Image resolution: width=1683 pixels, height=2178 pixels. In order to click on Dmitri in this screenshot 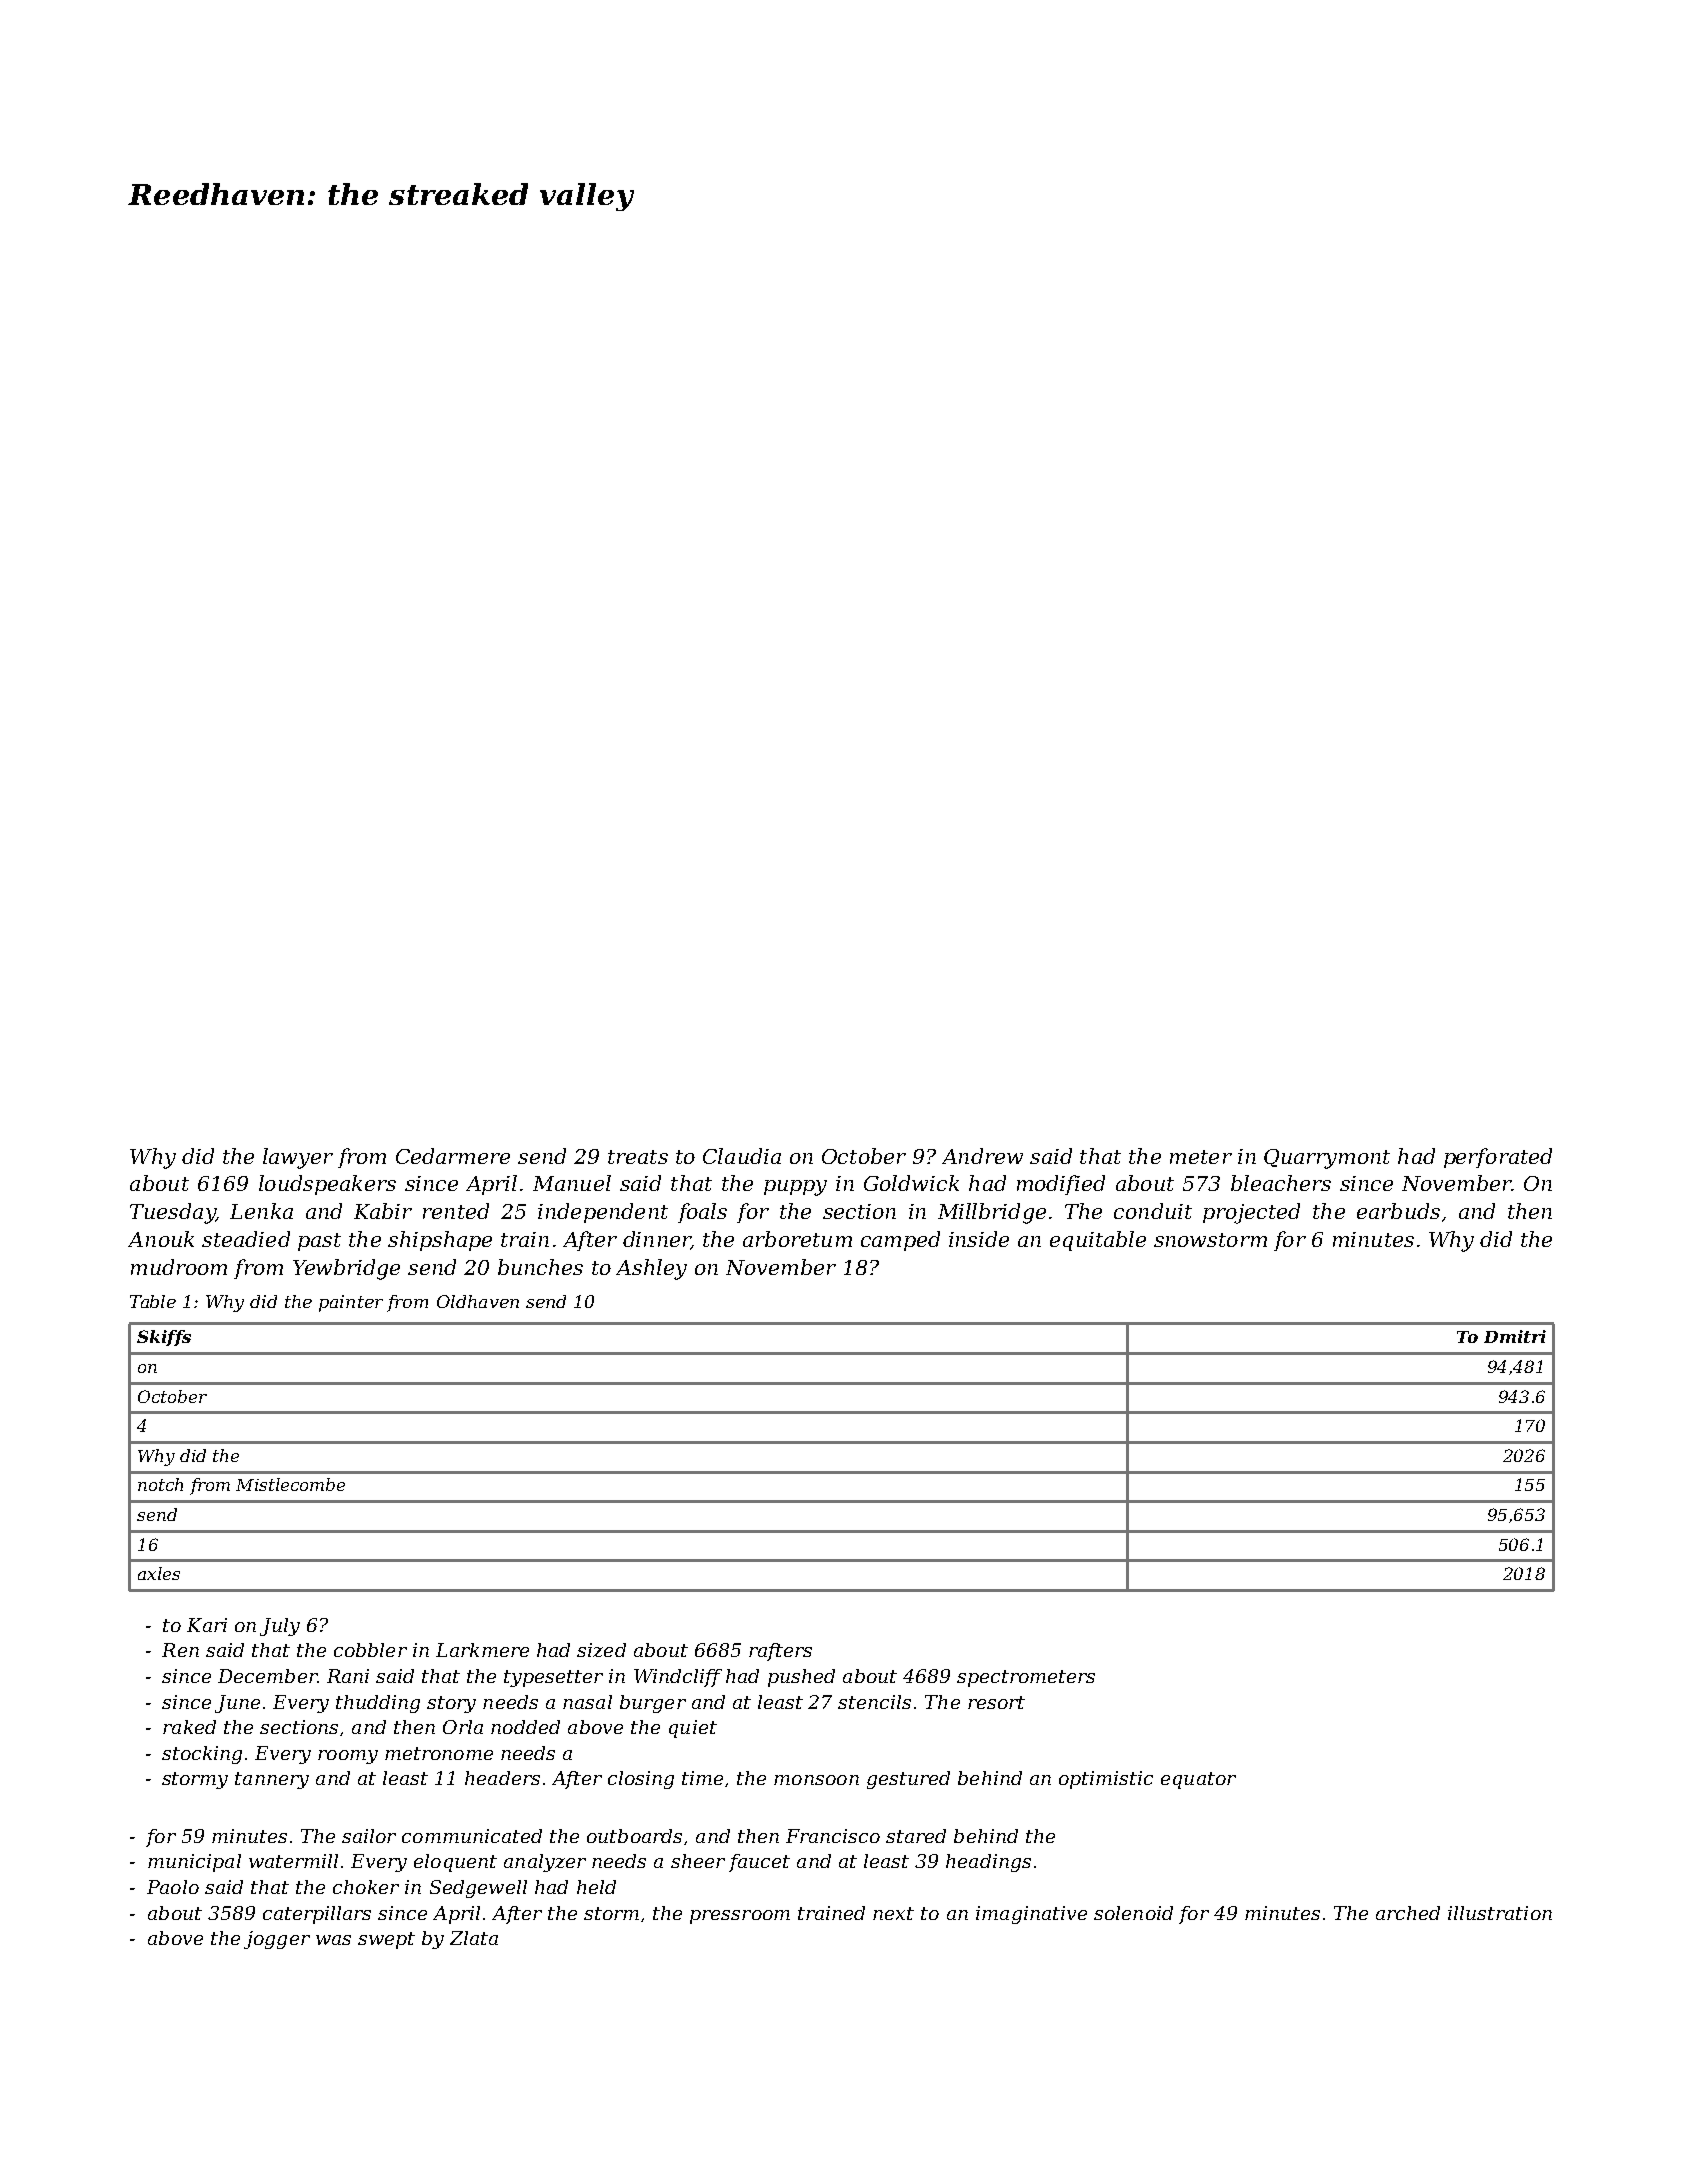, I will do `click(1515, 1336)`.
